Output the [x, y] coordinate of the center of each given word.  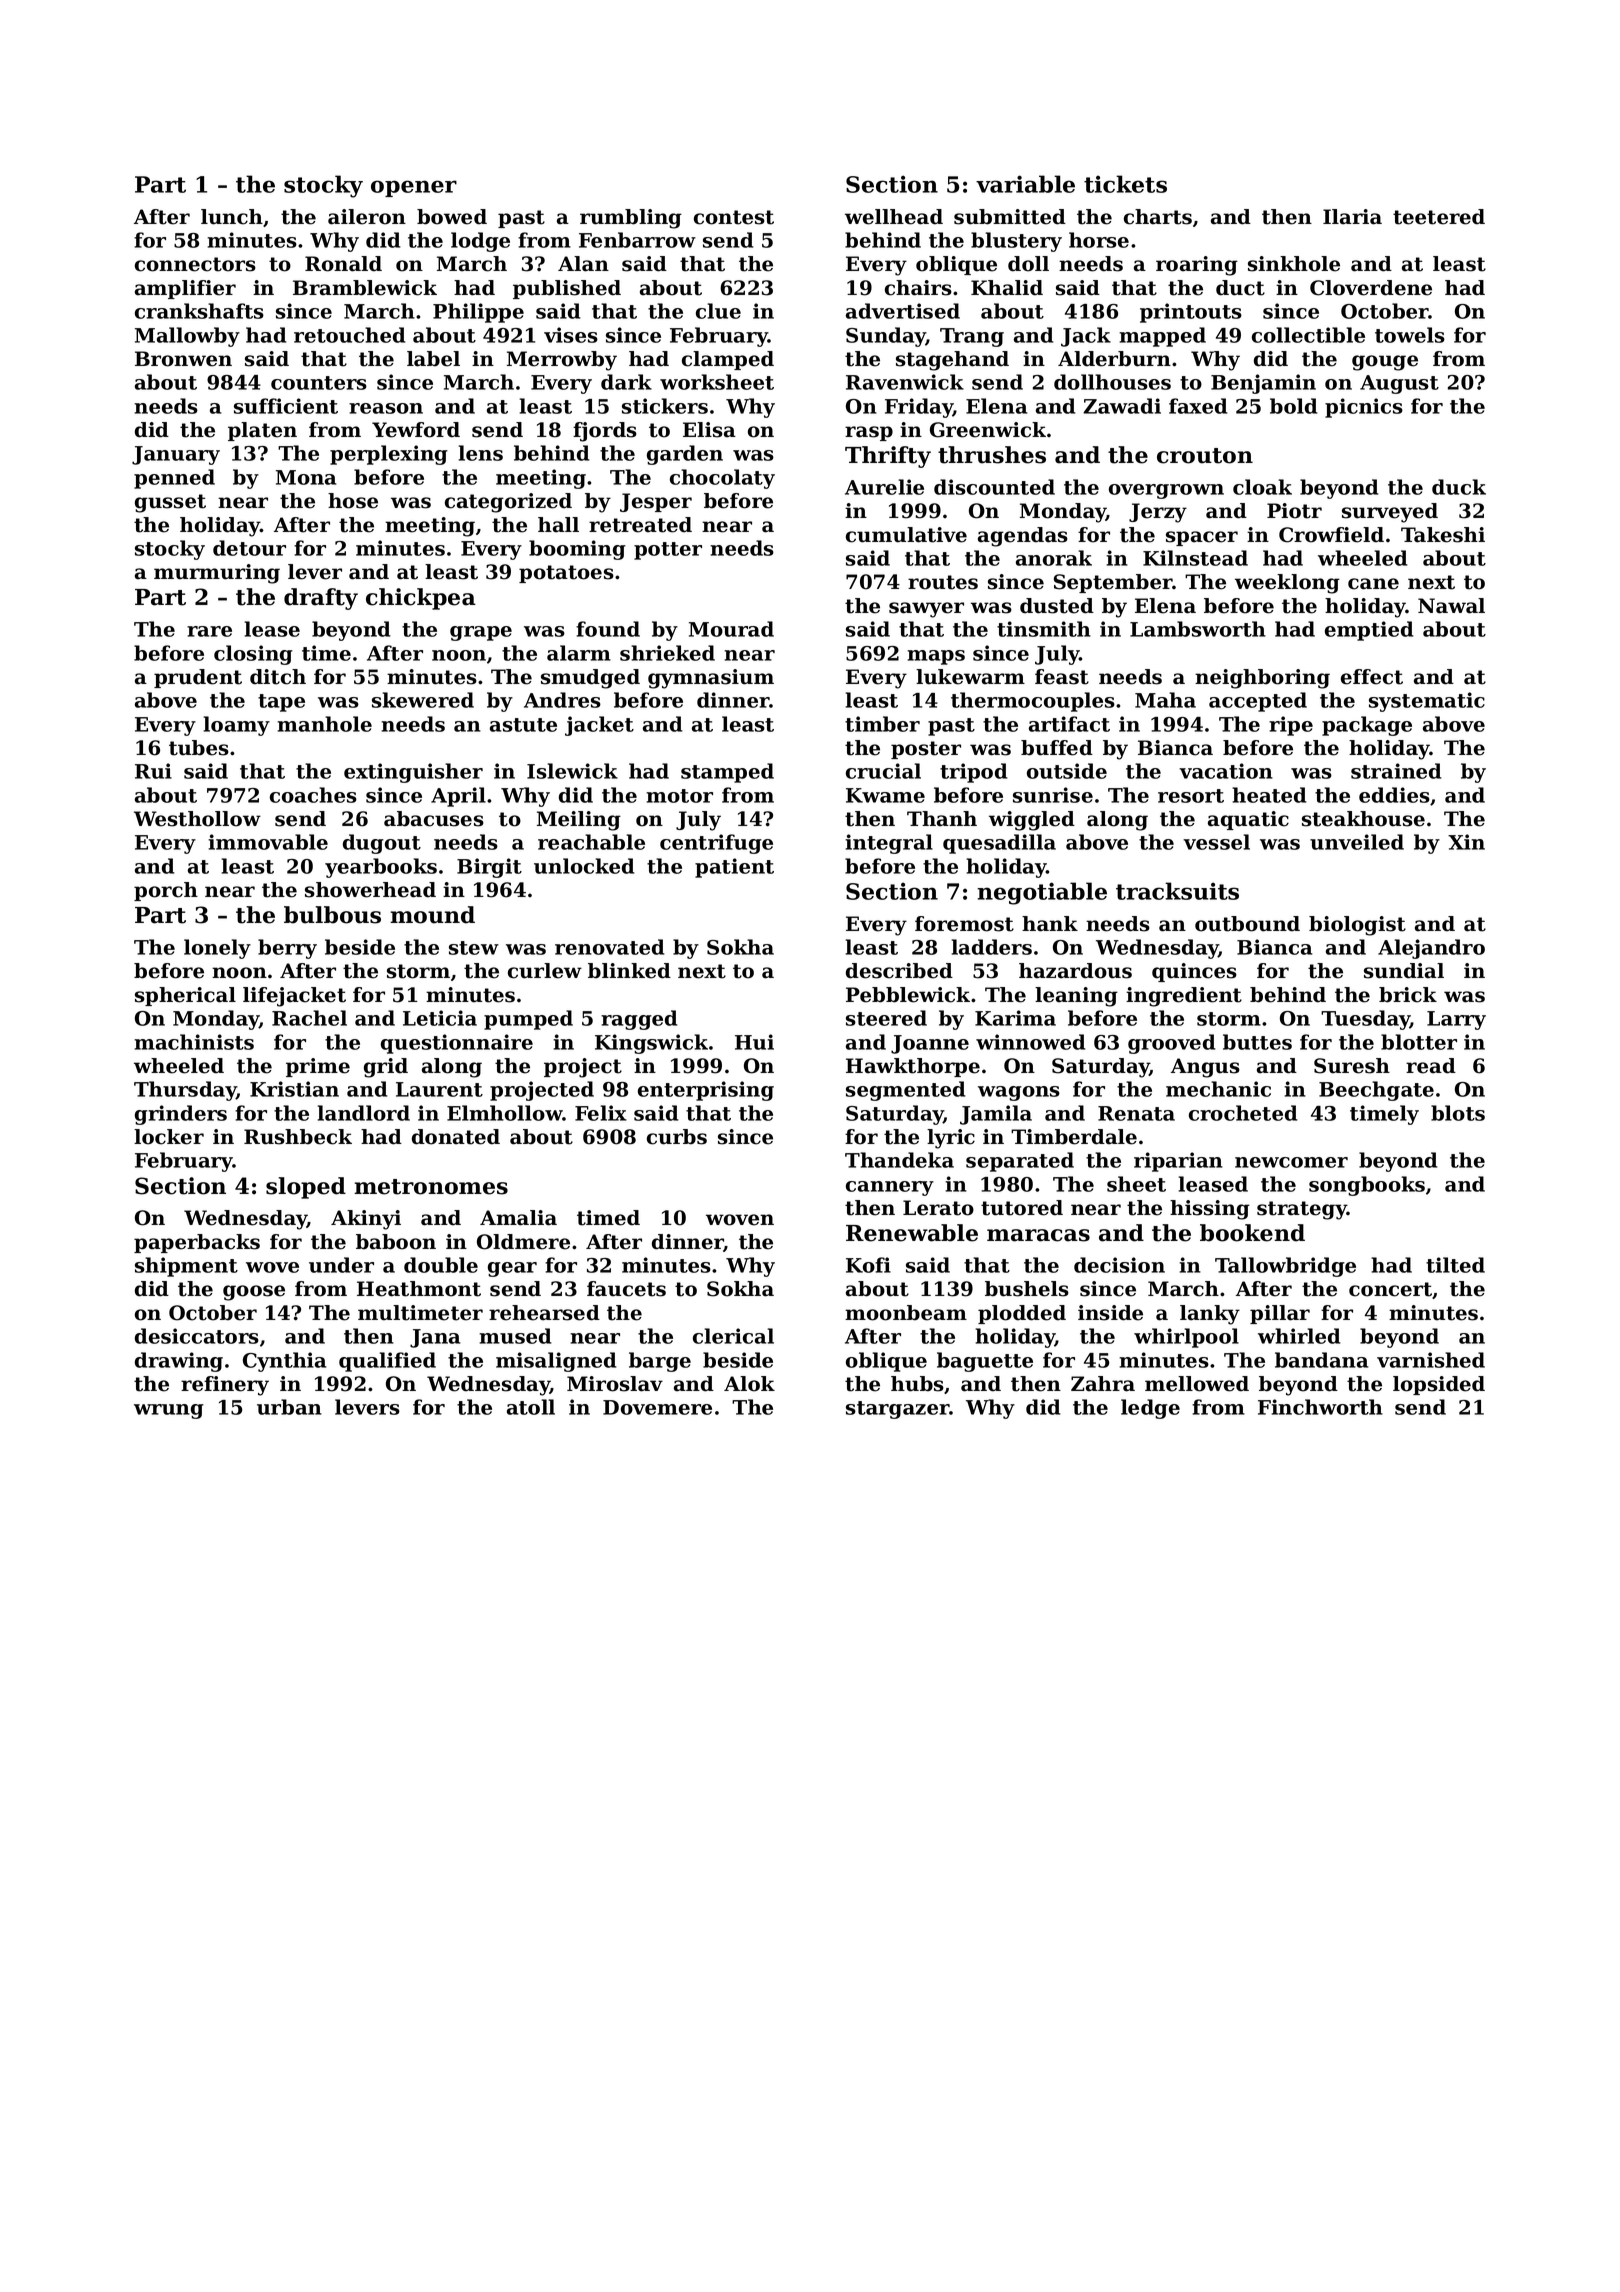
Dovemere [657, 1407]
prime [318, 1067]
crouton [1205, 456]
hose [353, 501]
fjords [605, 432]
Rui [153, 771]
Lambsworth [1198, 629]
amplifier [185, 289]
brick [1408, 995]
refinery [225, 1386]
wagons [1019, 1093]
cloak [1262, 487]
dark [626, 382]
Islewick [572, 771]
